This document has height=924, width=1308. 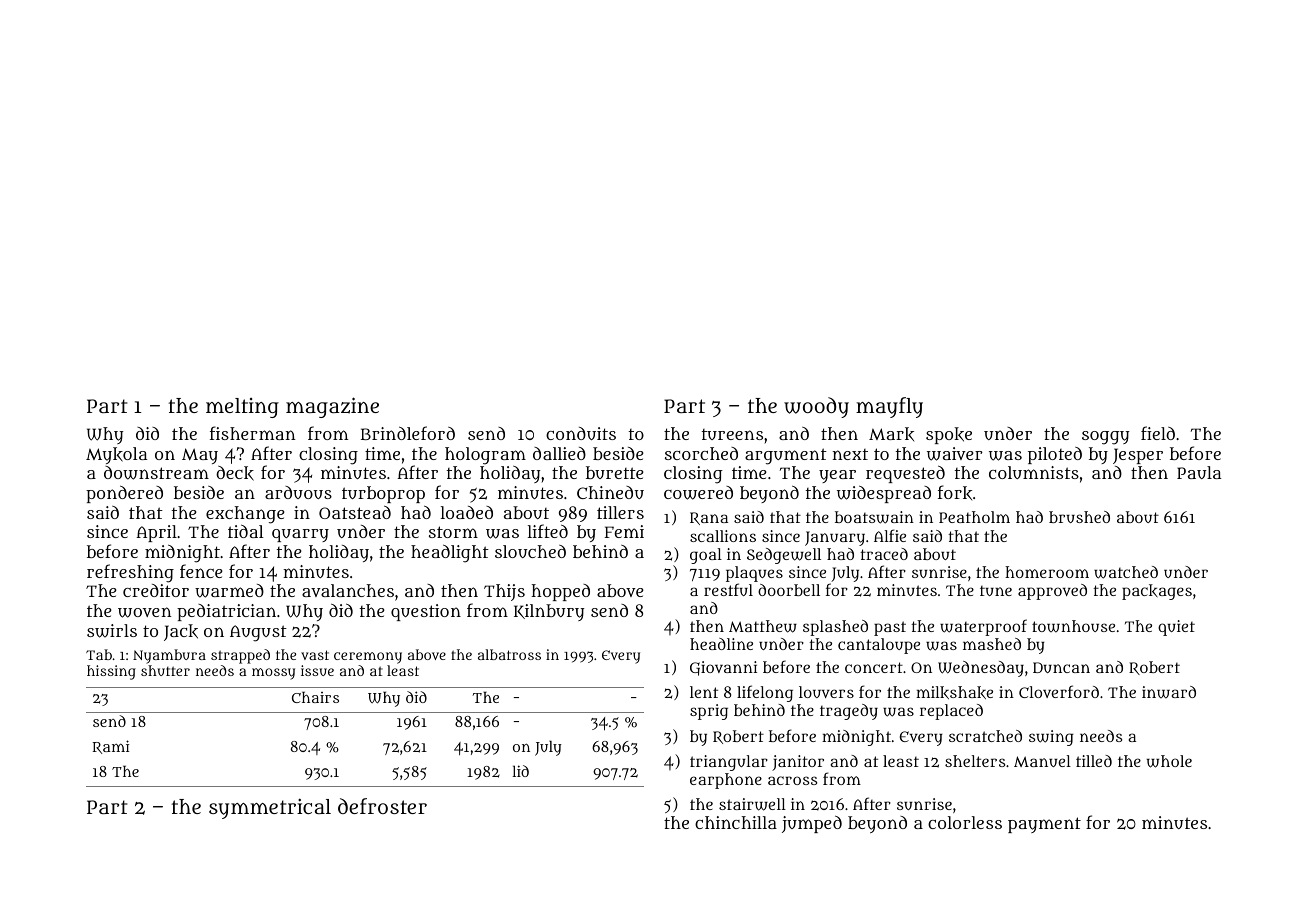 I want to click on widespread, so click(x=884, y=494).
